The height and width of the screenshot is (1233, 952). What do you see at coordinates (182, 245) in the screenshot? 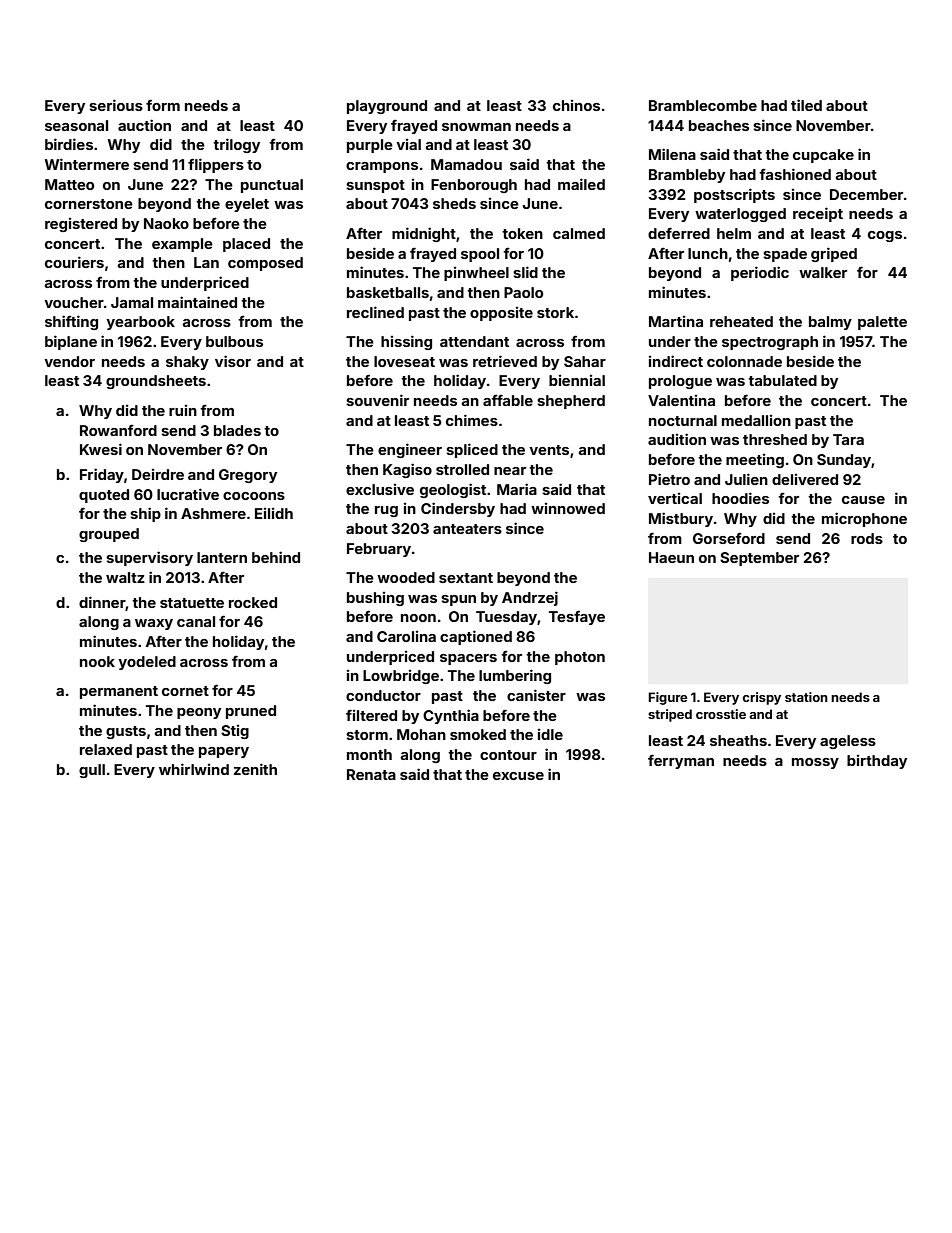
I see `example` at bounding box center [182, 245].
